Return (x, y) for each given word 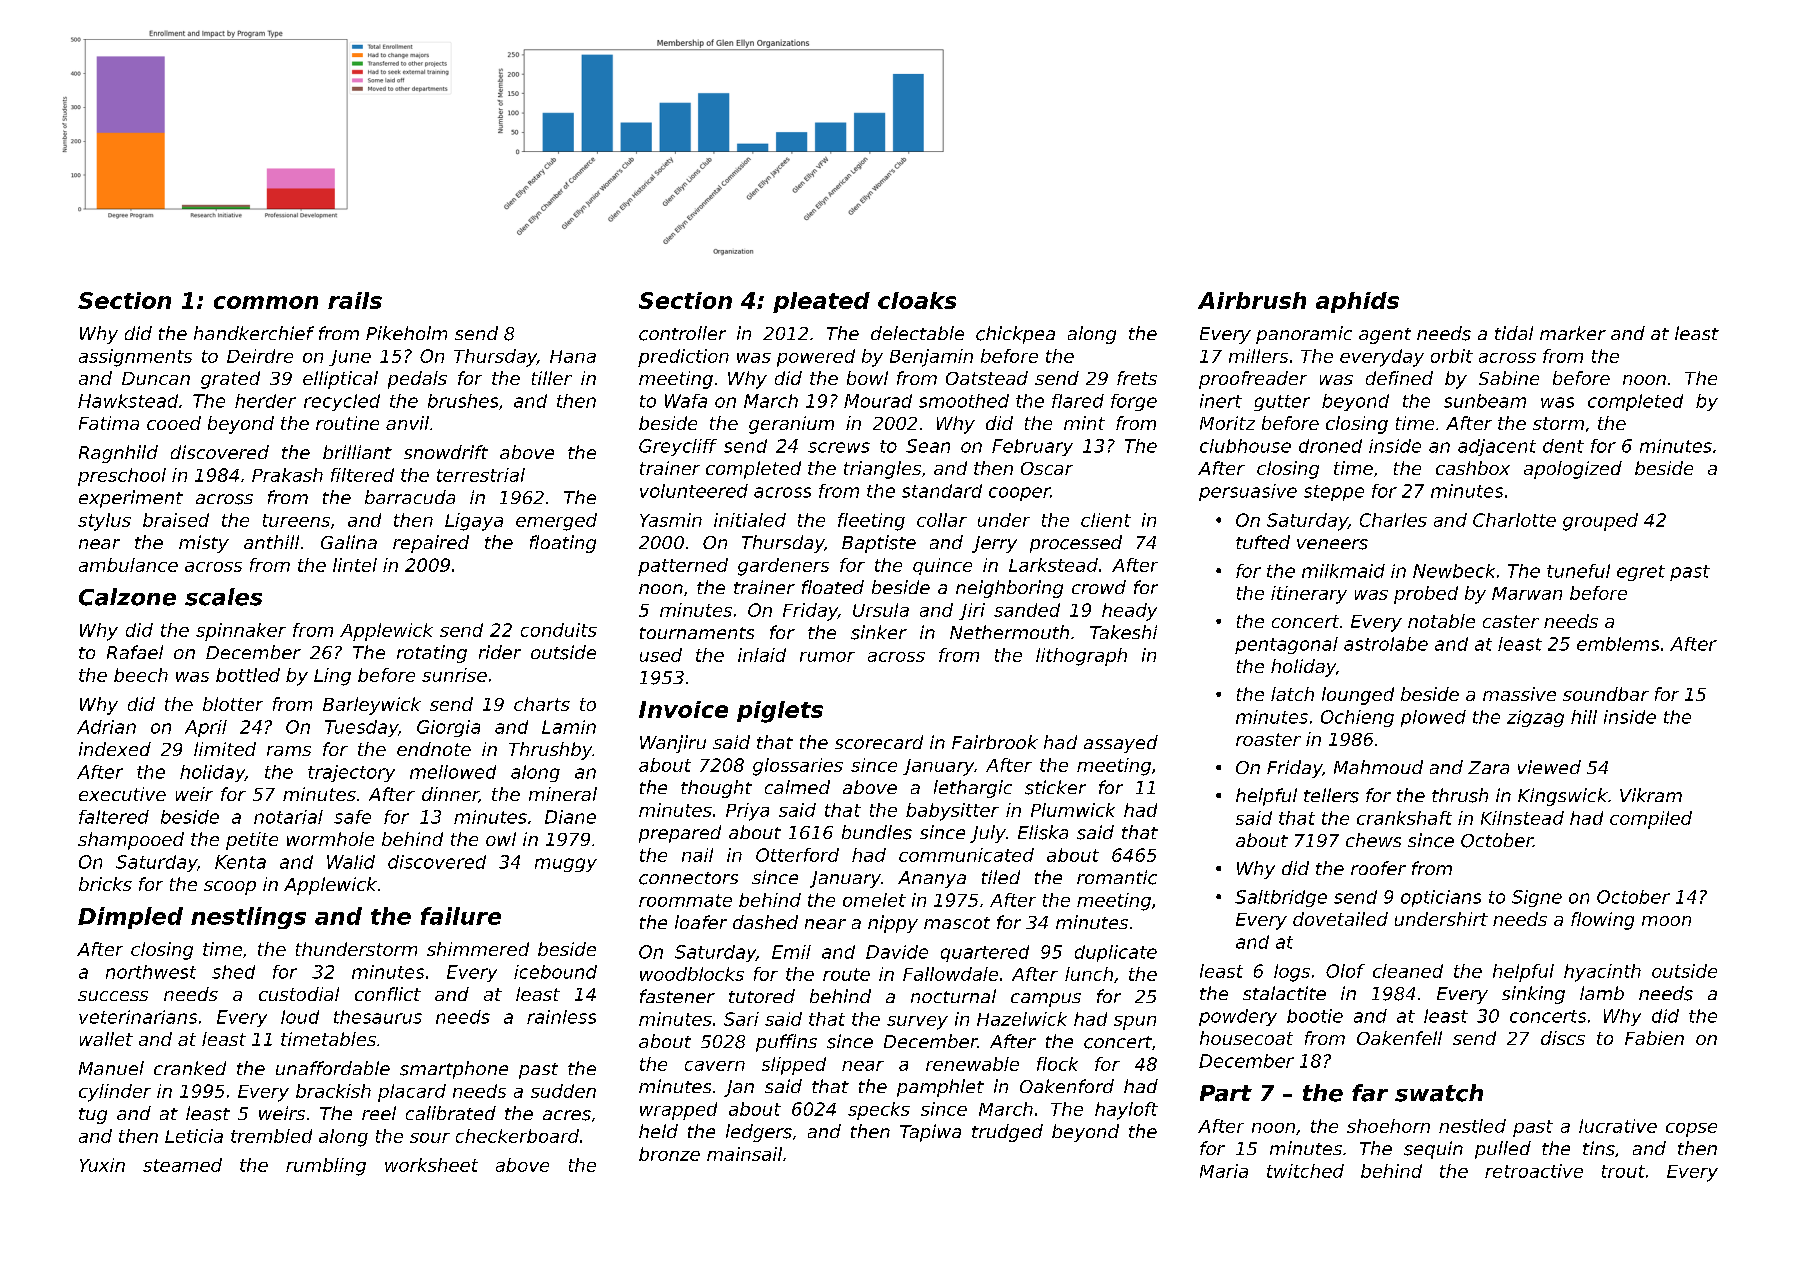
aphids (1357, 302)
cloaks (917, 300)
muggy (566, 865)
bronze (669, 1154)
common (266, 302)
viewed (1549, 767)
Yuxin (102, 1165)
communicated (966, 855)
